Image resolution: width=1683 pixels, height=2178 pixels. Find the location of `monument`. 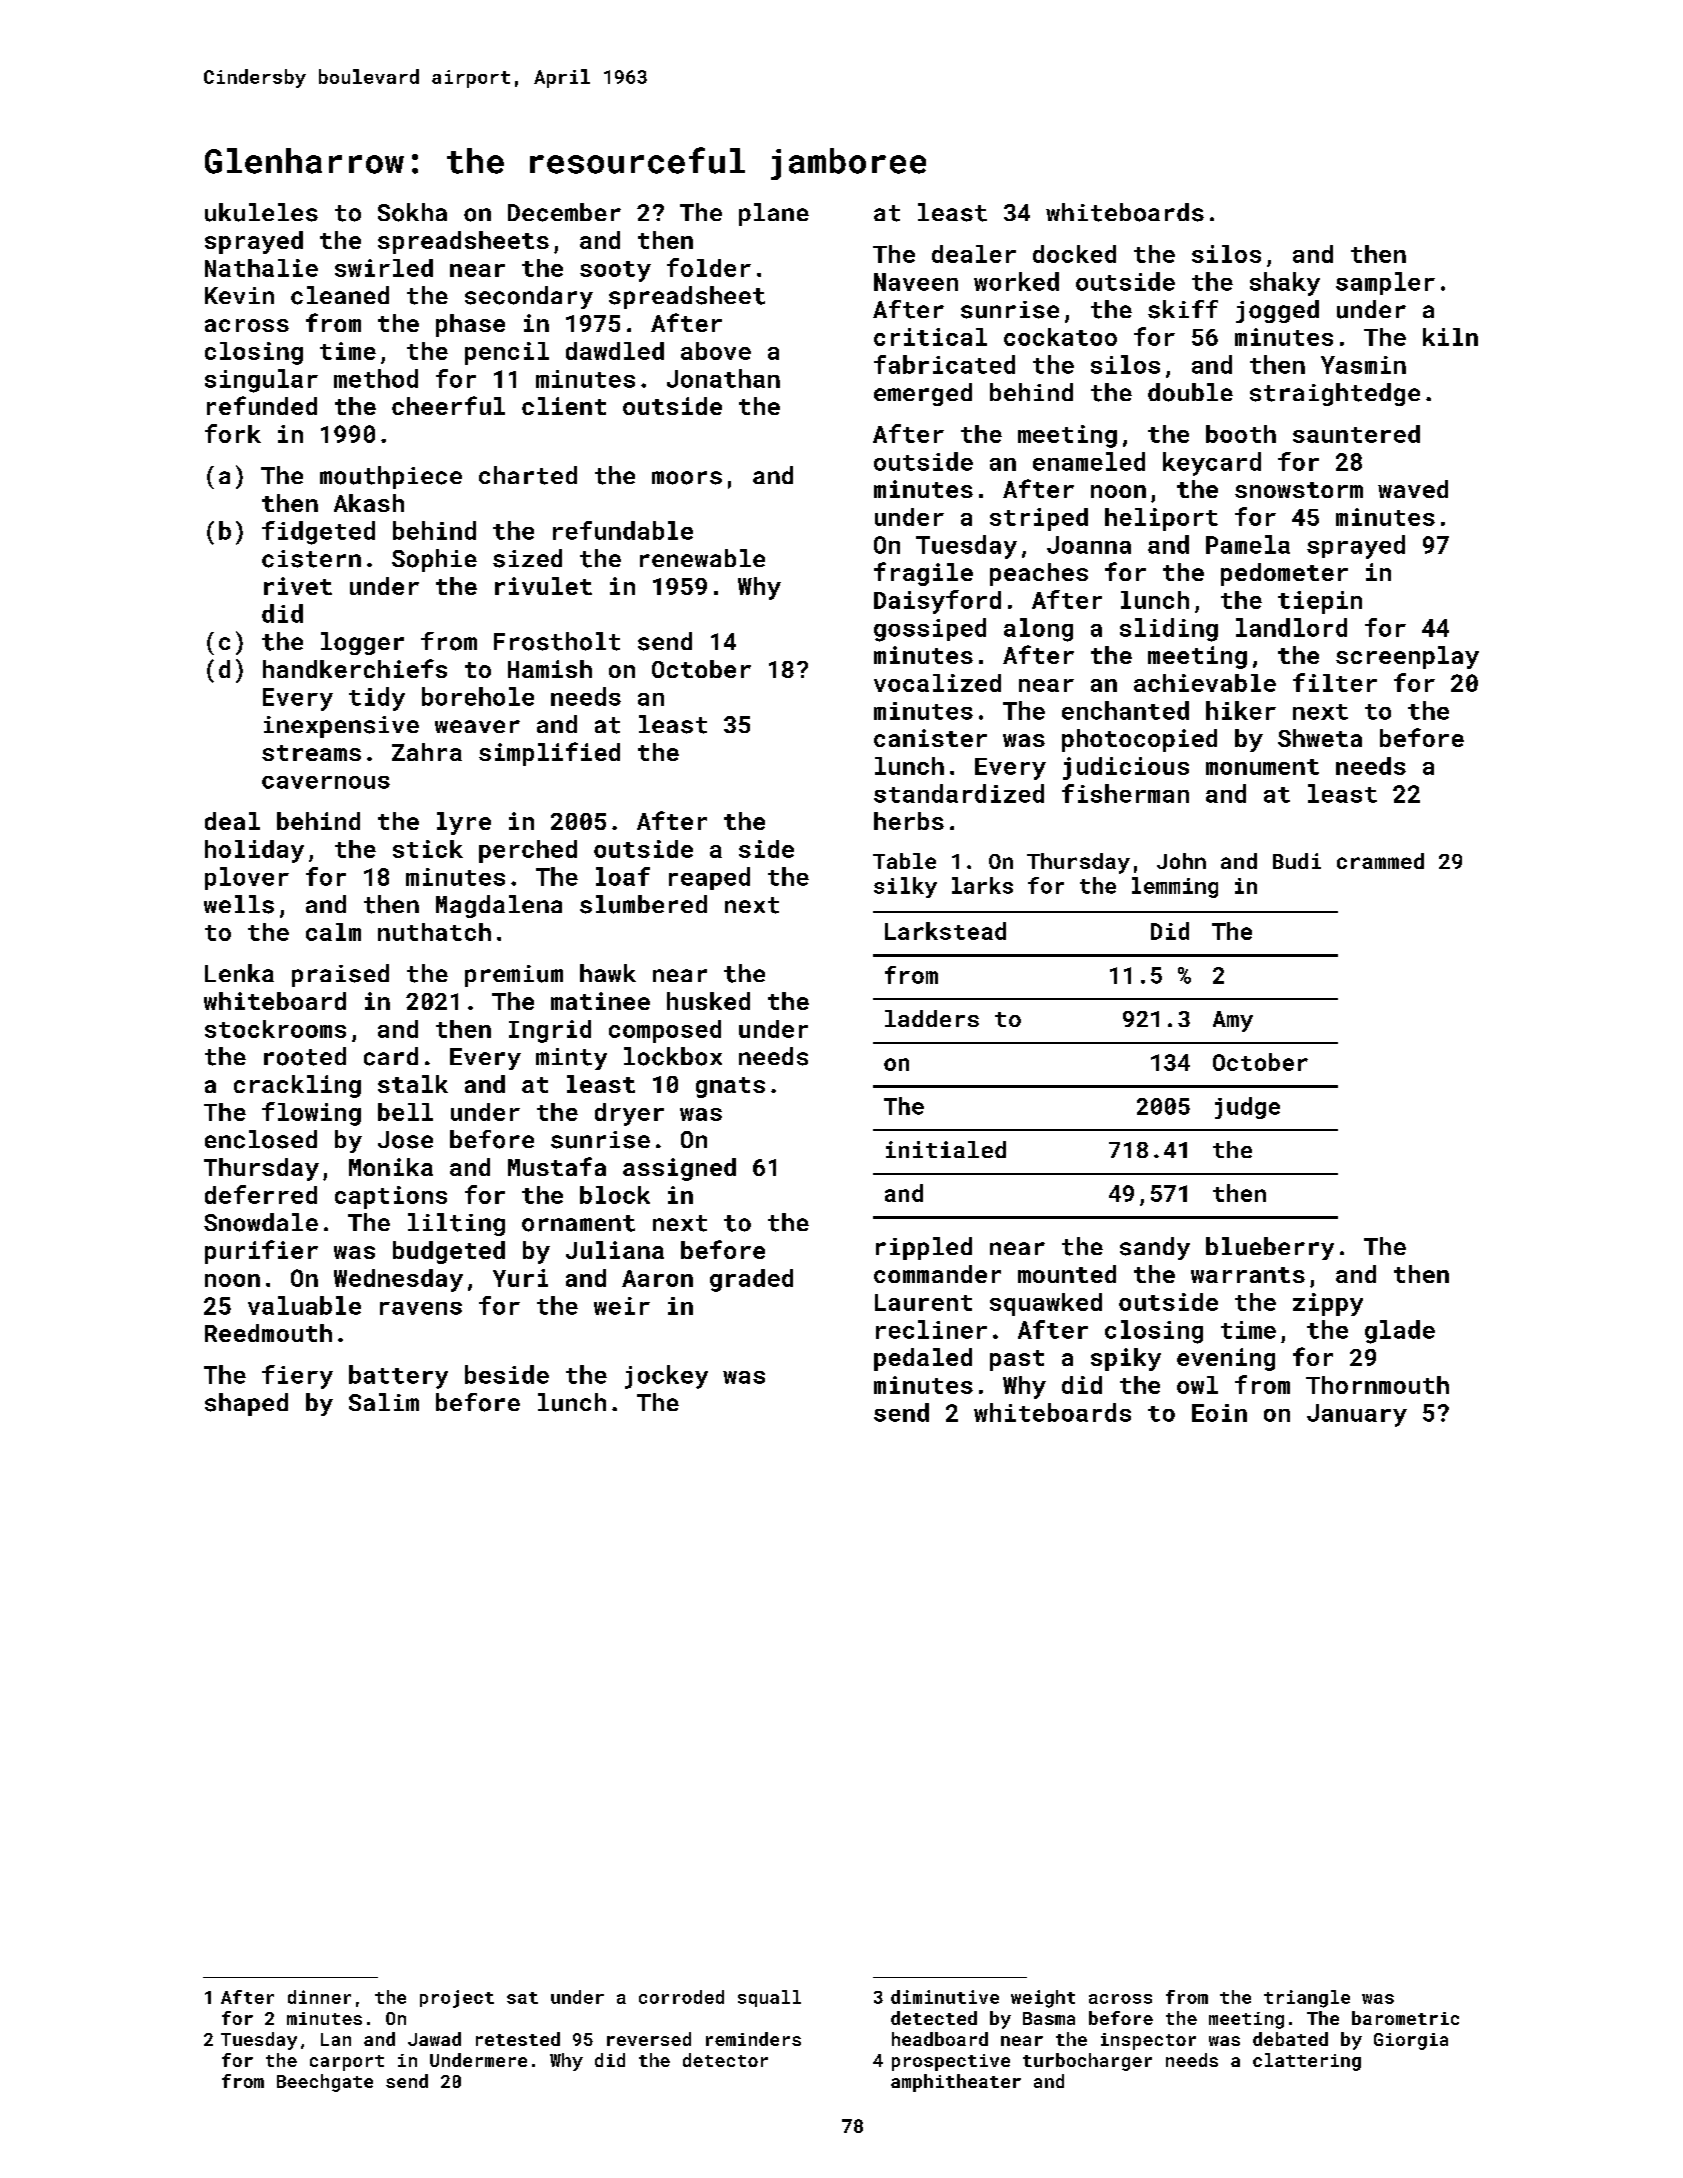

monument is located at coordinates (1262, 767).
